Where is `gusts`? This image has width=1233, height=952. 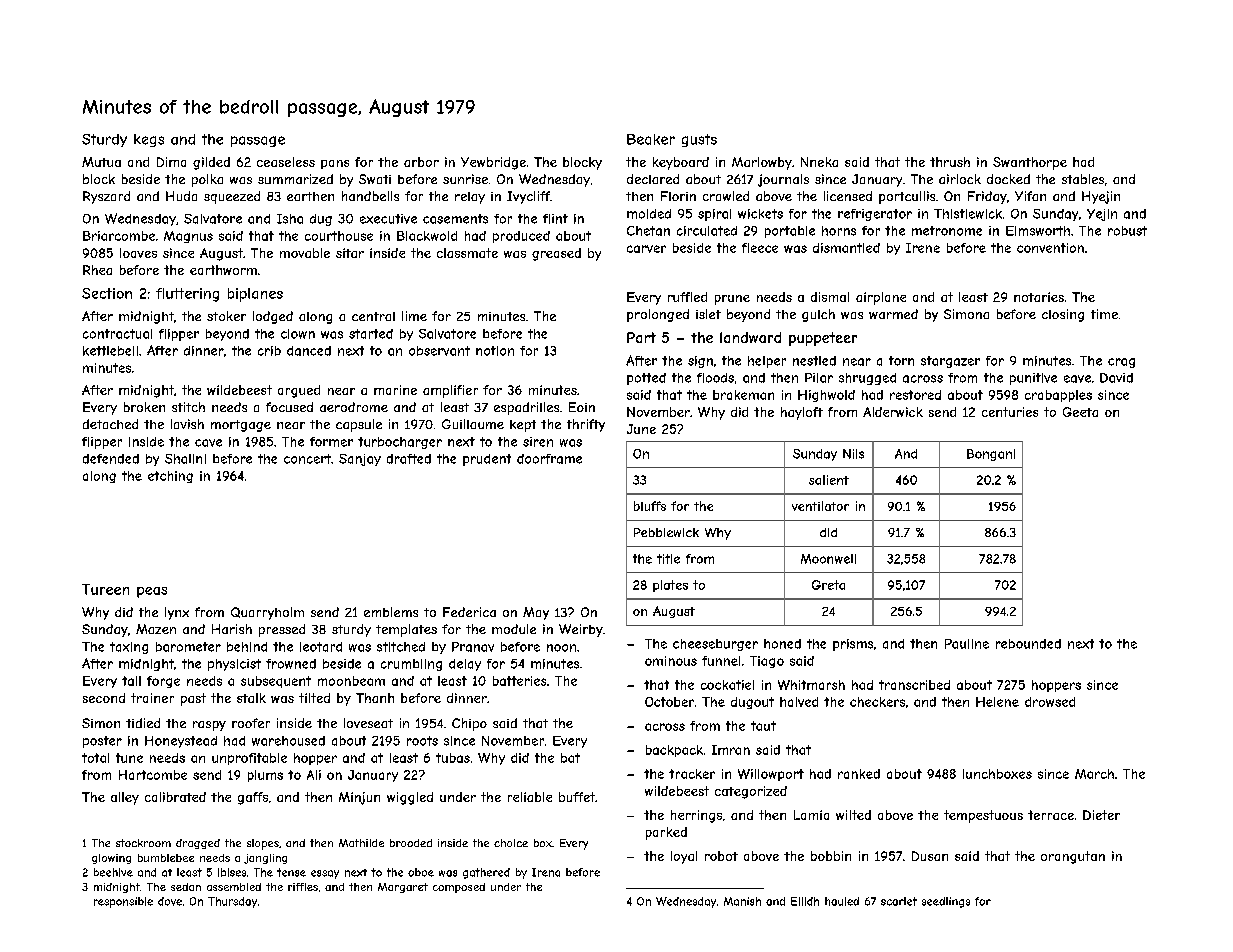
gusts is located at coordinates (699, 140).
